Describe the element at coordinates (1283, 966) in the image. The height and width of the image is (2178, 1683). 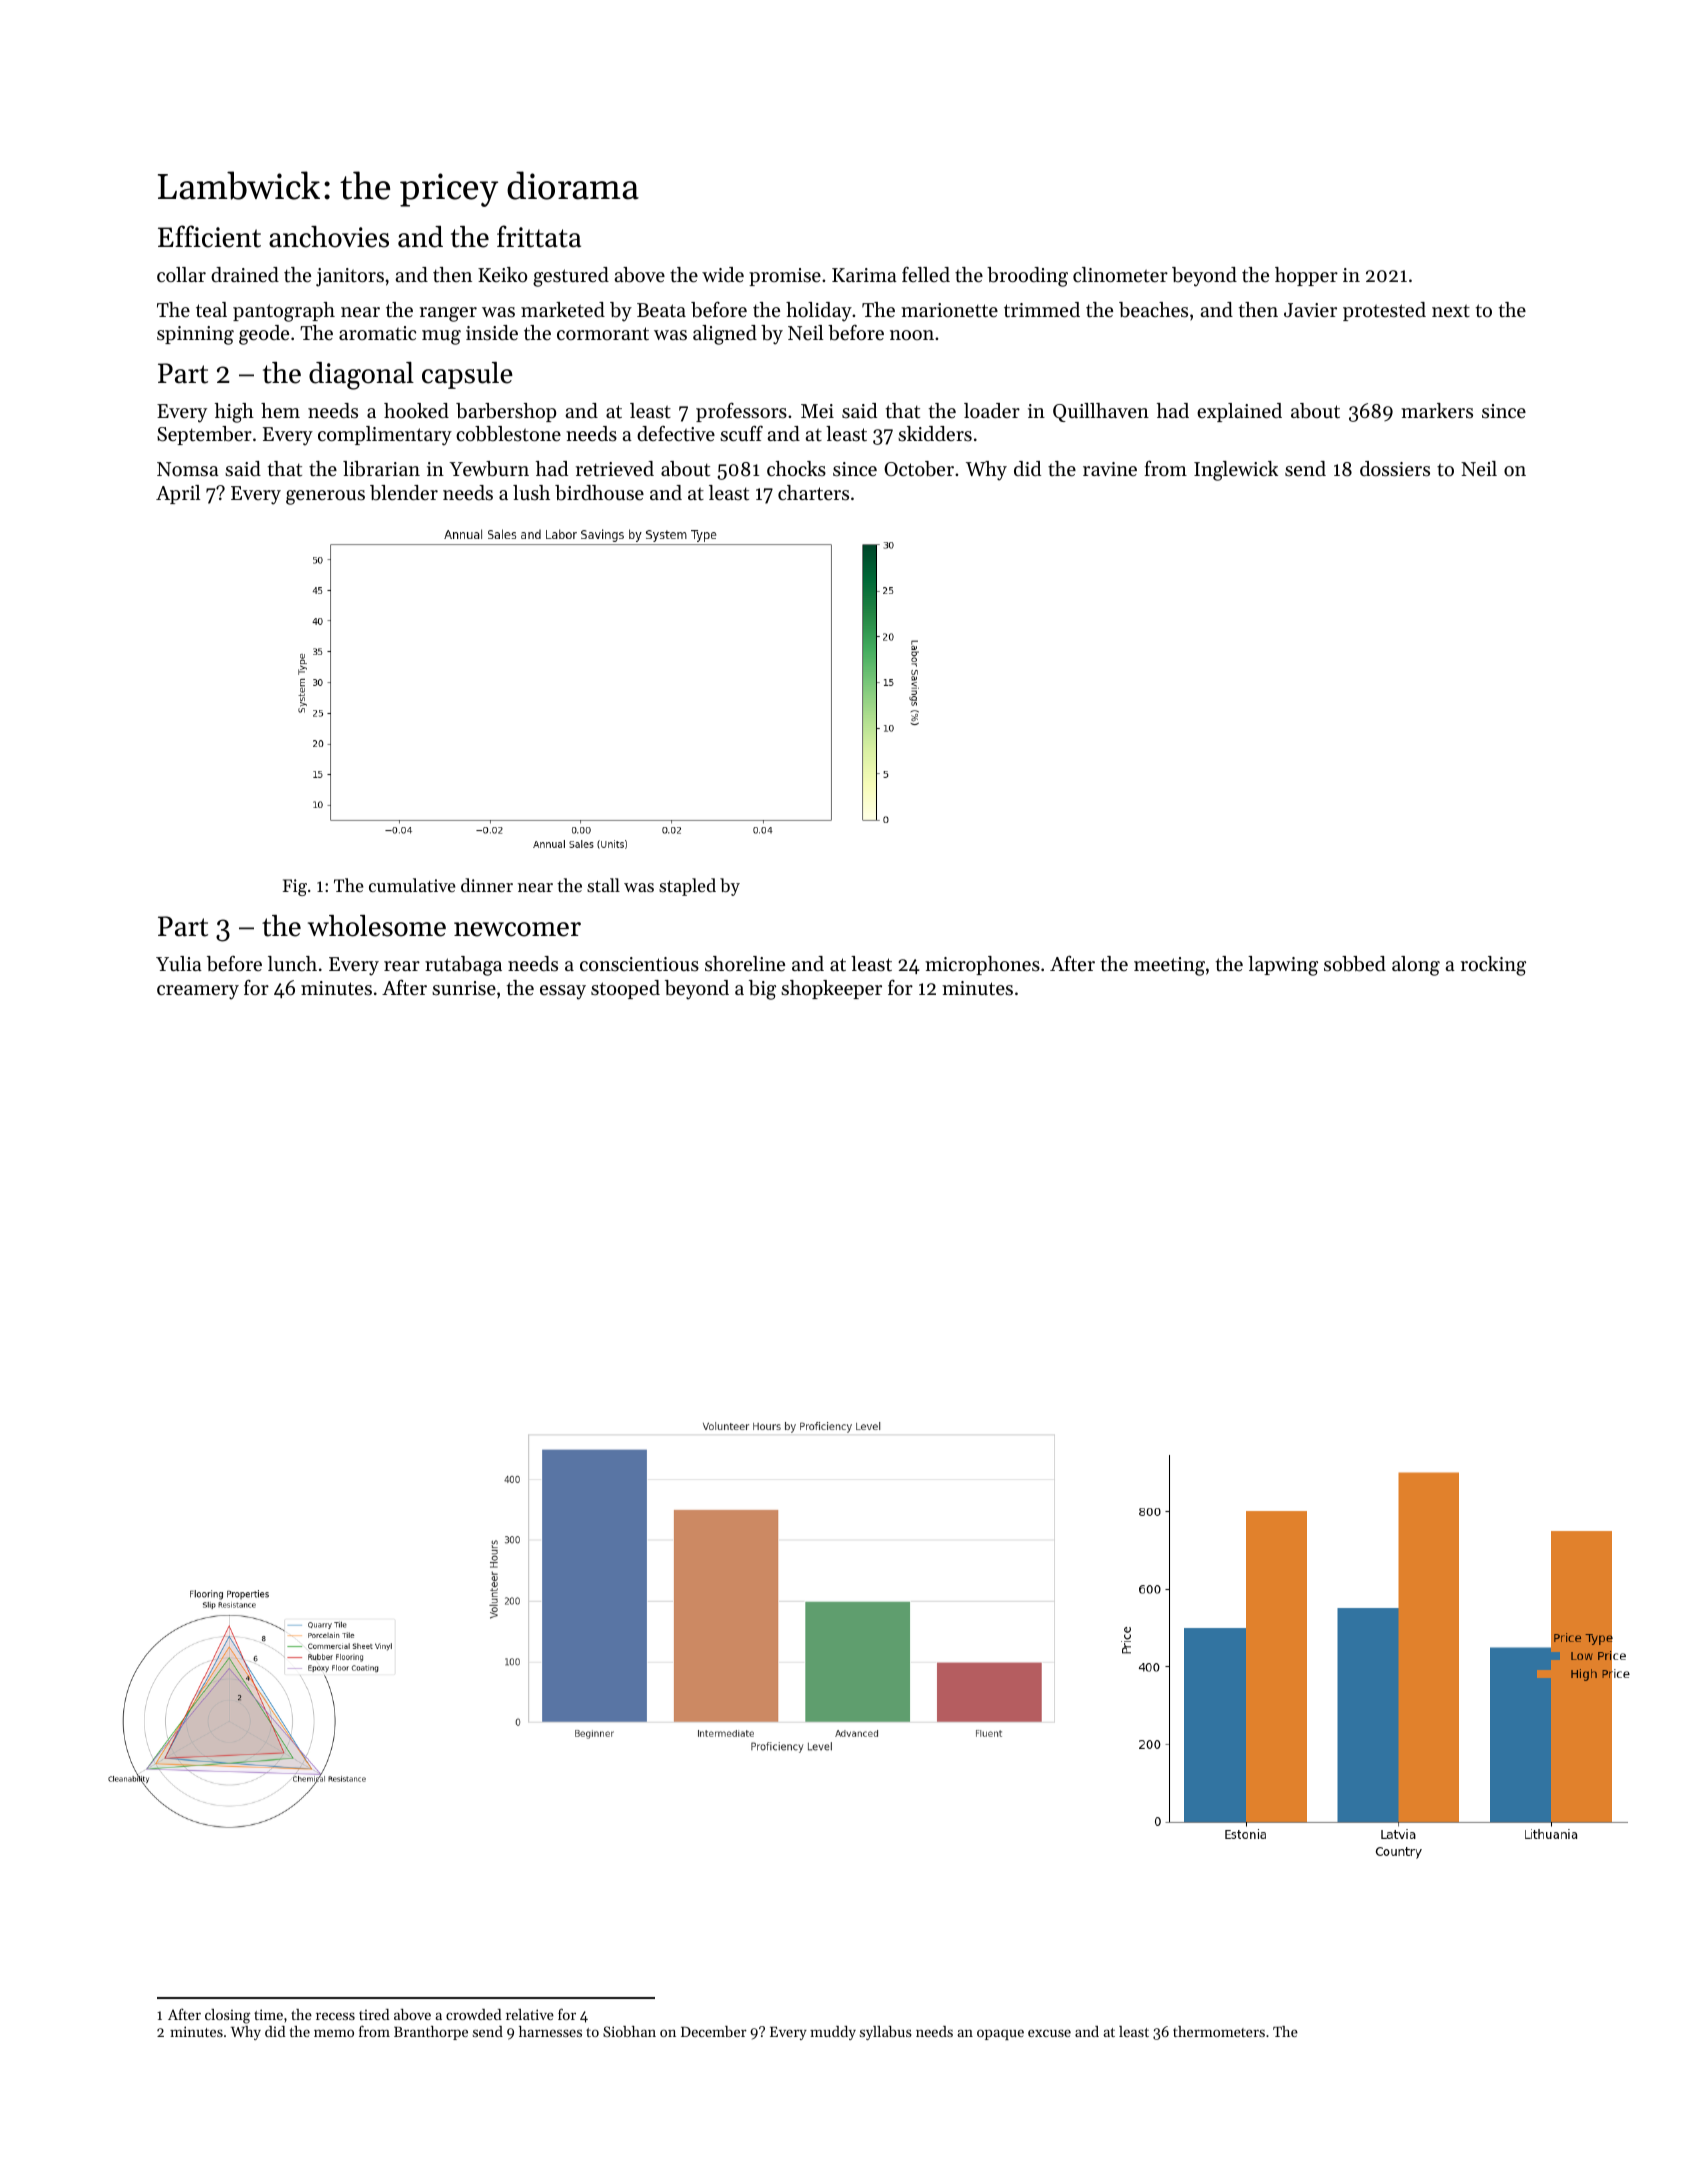
I see `lapwing` at that location.
